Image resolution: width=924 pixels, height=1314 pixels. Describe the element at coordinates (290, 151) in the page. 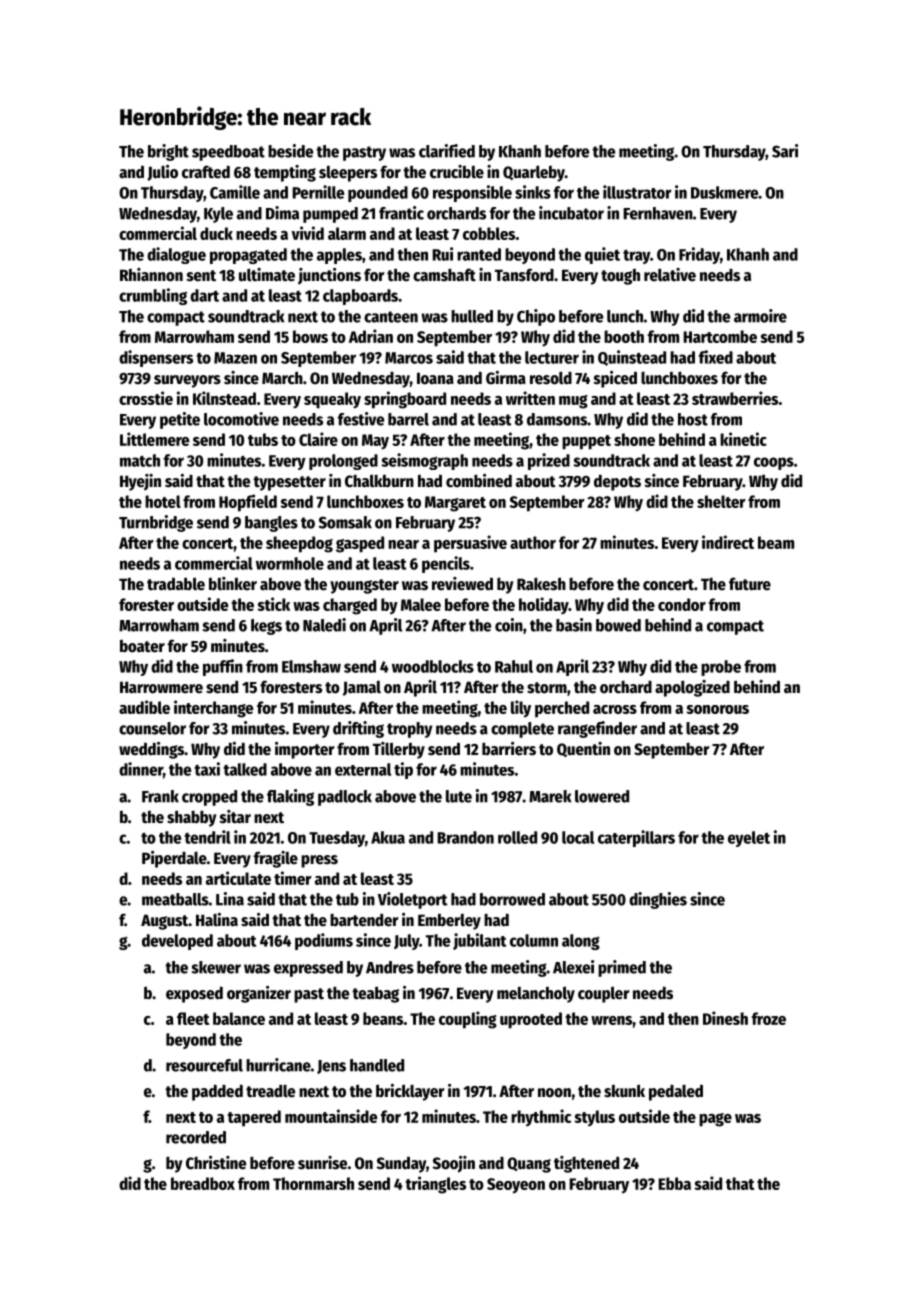

I see `beside` at that location.
